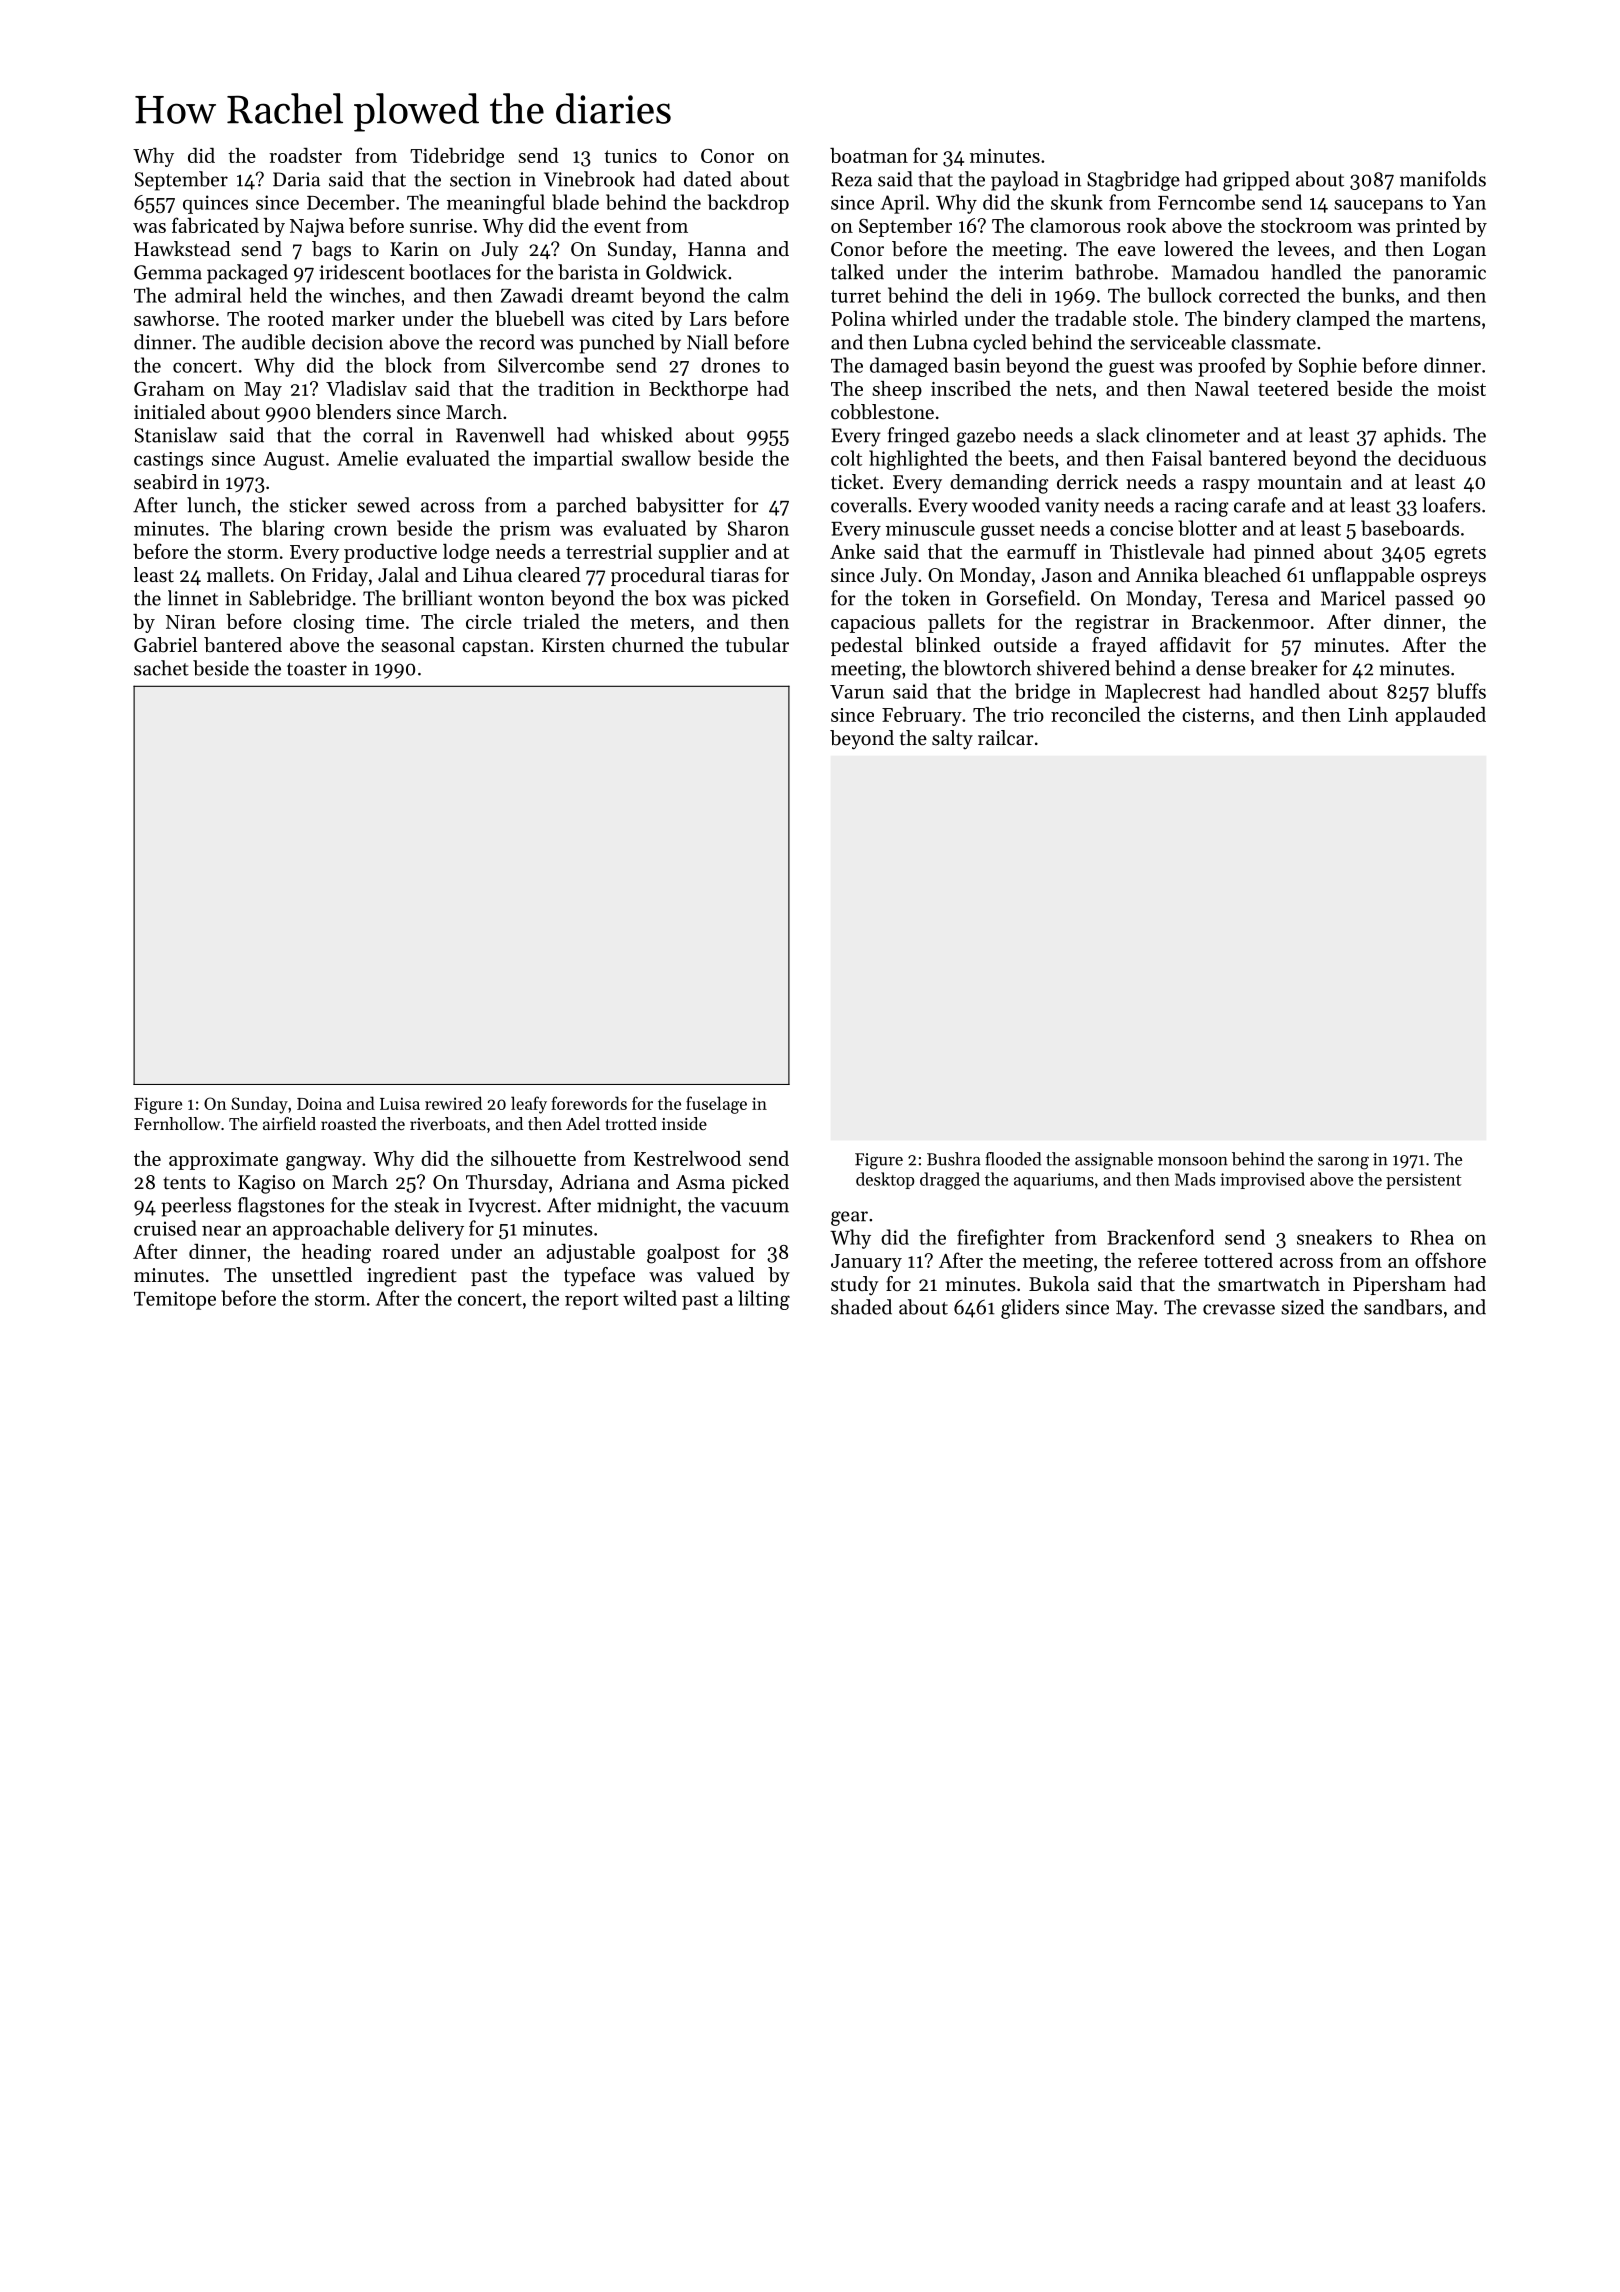 This document has height=2292, width=1620. Describe the element at coordinates (926, 598) in the document. I see `token` at that location.
